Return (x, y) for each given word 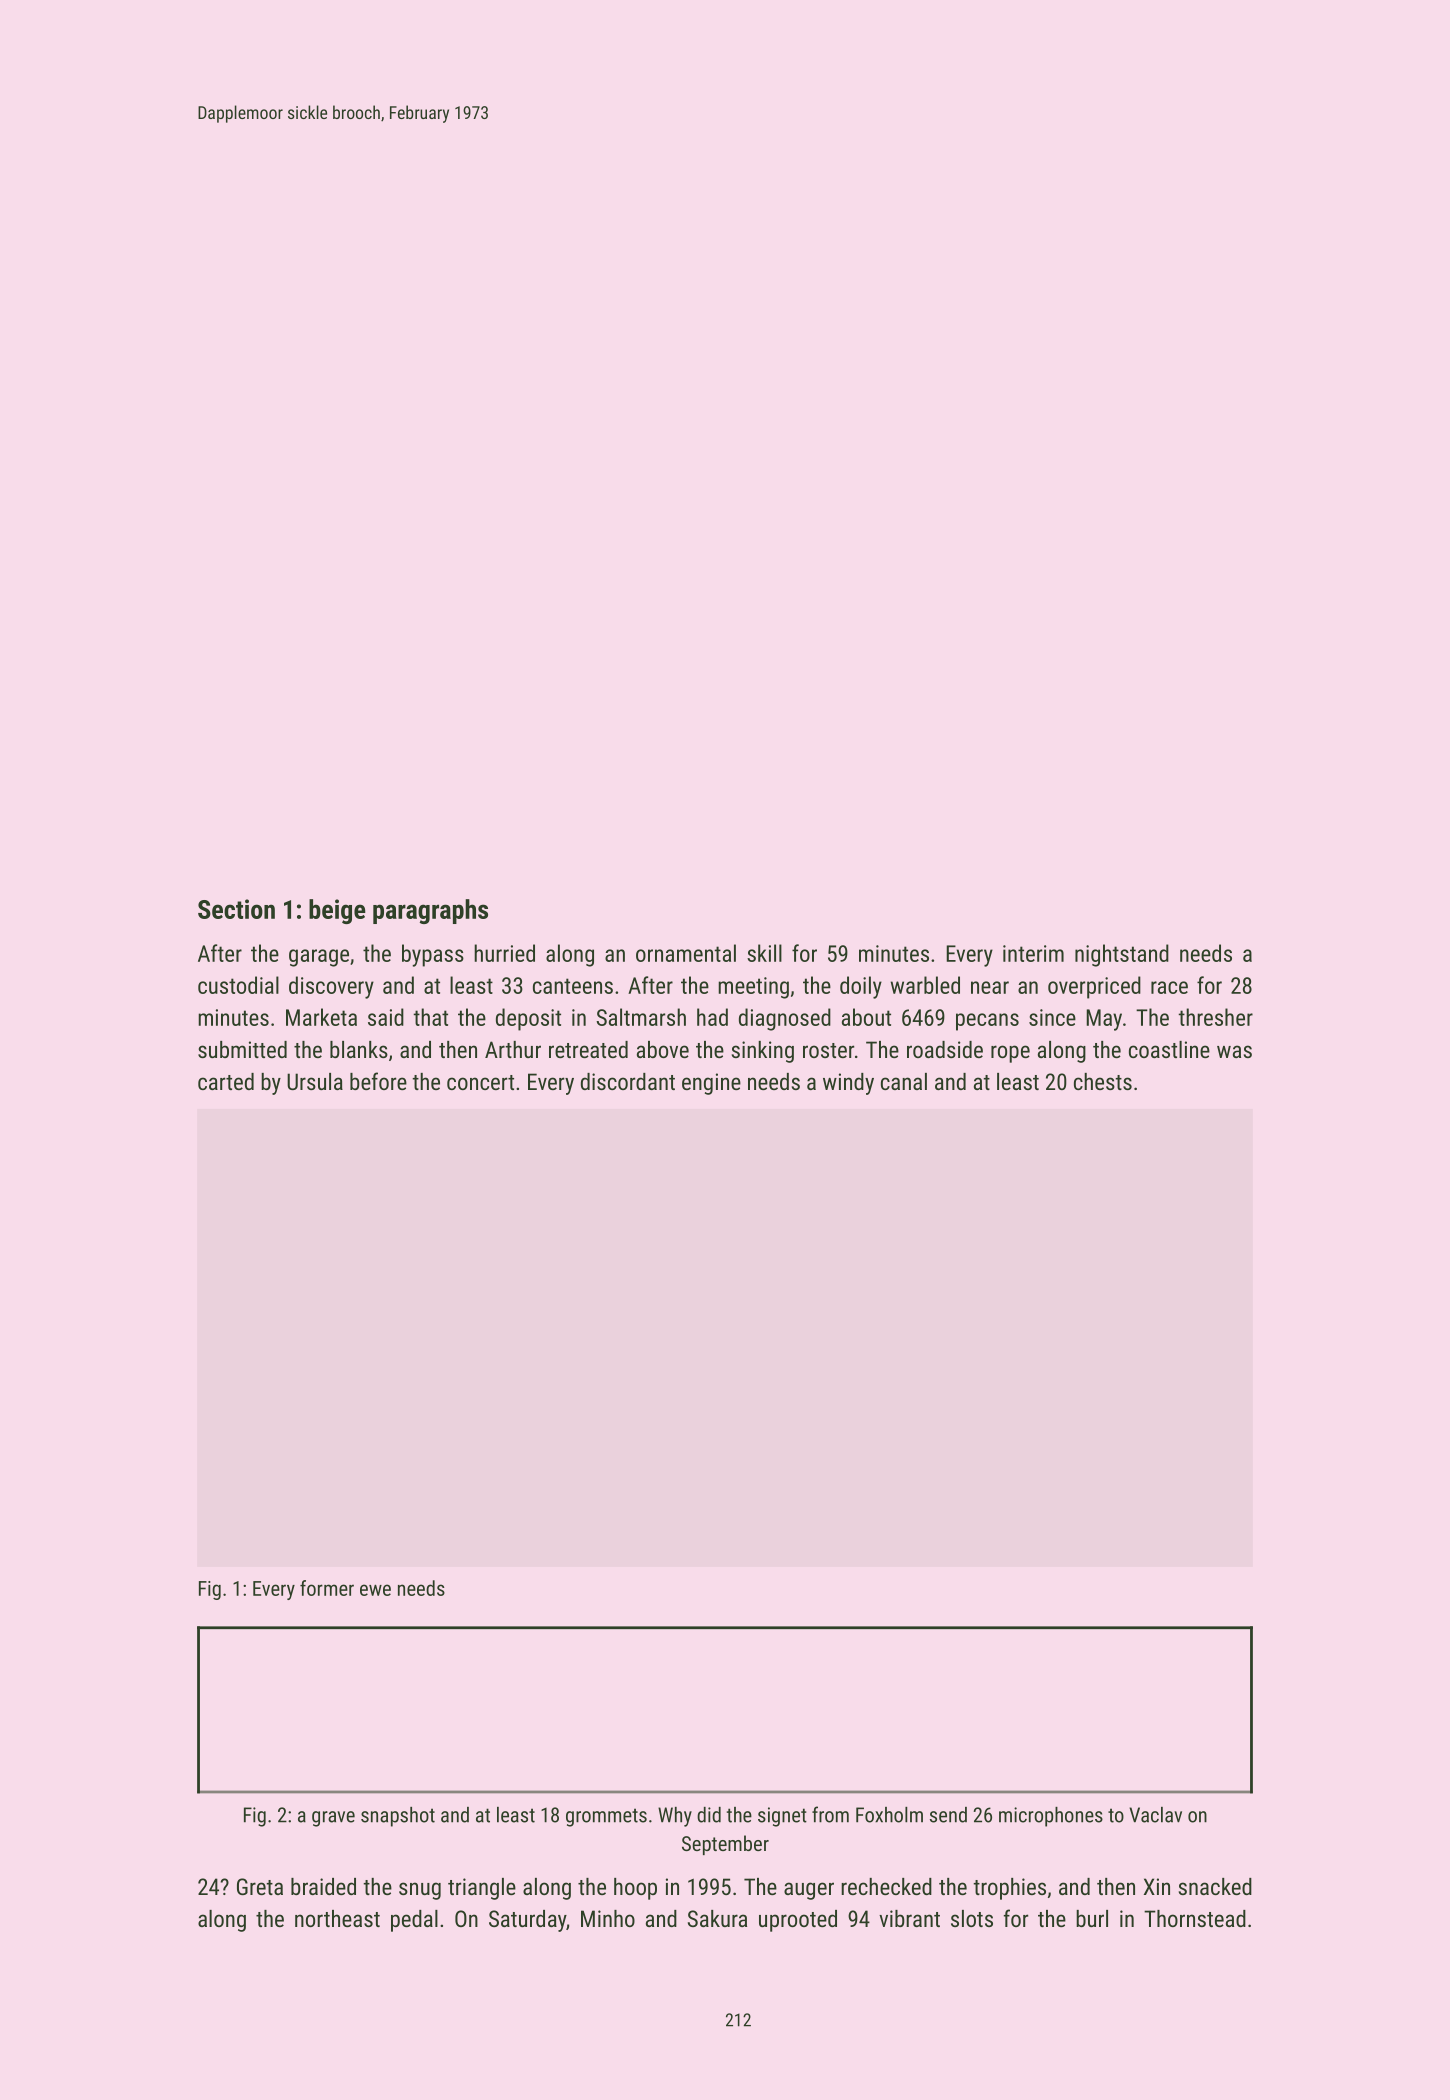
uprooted (798, 1921)
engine (711, 1084)
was (1234, 1051)
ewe (375, 1590)
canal (904, 1081)
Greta (260, 1886)
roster (828, 1050)
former (327, 1588)
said (386, 1017)
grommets (606, 1817)
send (948, 1815)
